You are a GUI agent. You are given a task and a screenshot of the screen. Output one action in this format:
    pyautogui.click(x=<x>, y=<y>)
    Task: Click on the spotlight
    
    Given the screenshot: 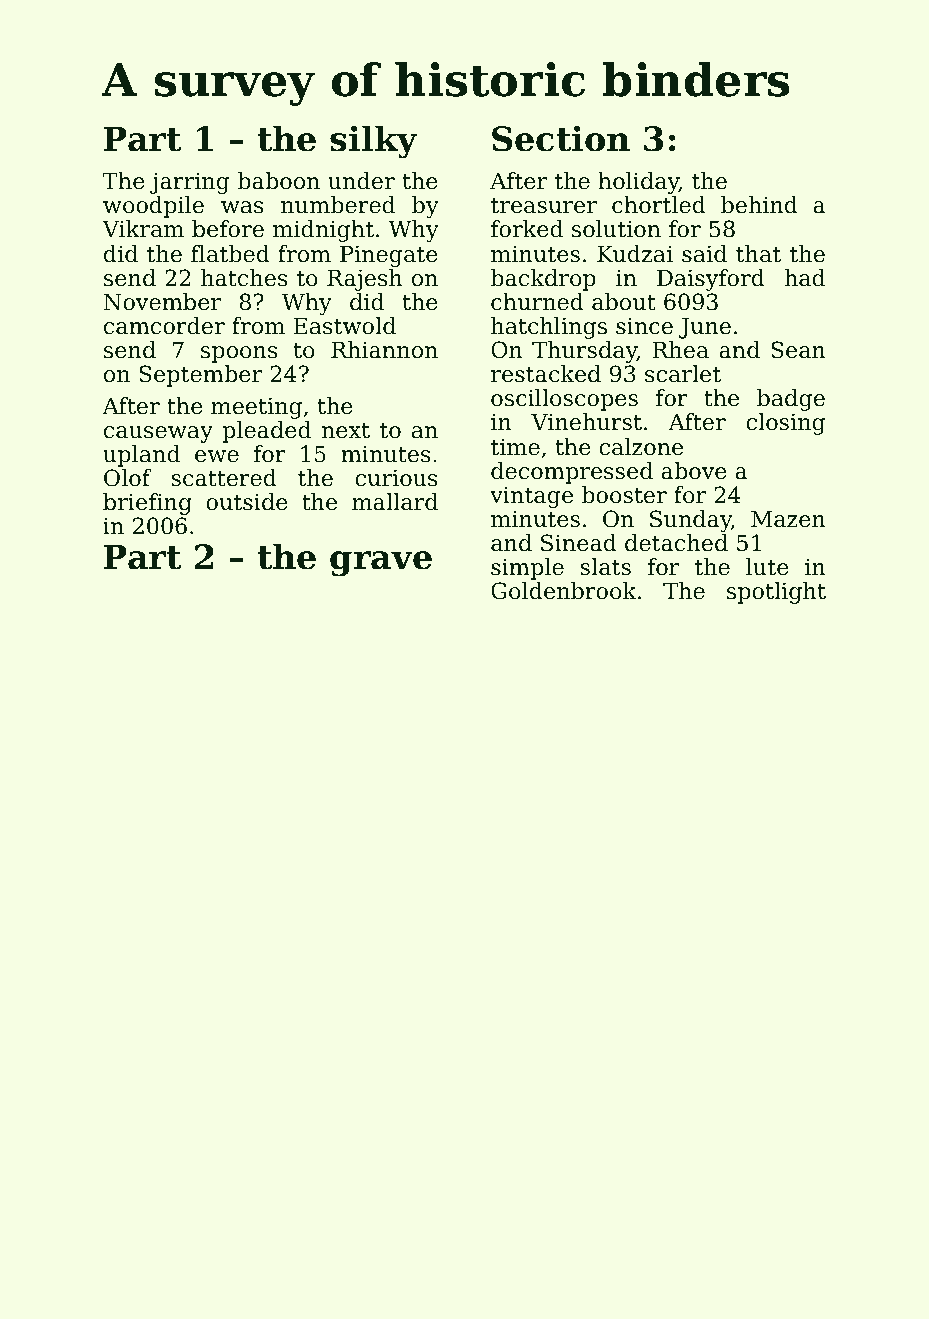 What is the action you would take?
    pyautogui.click(x=776, y=593)
